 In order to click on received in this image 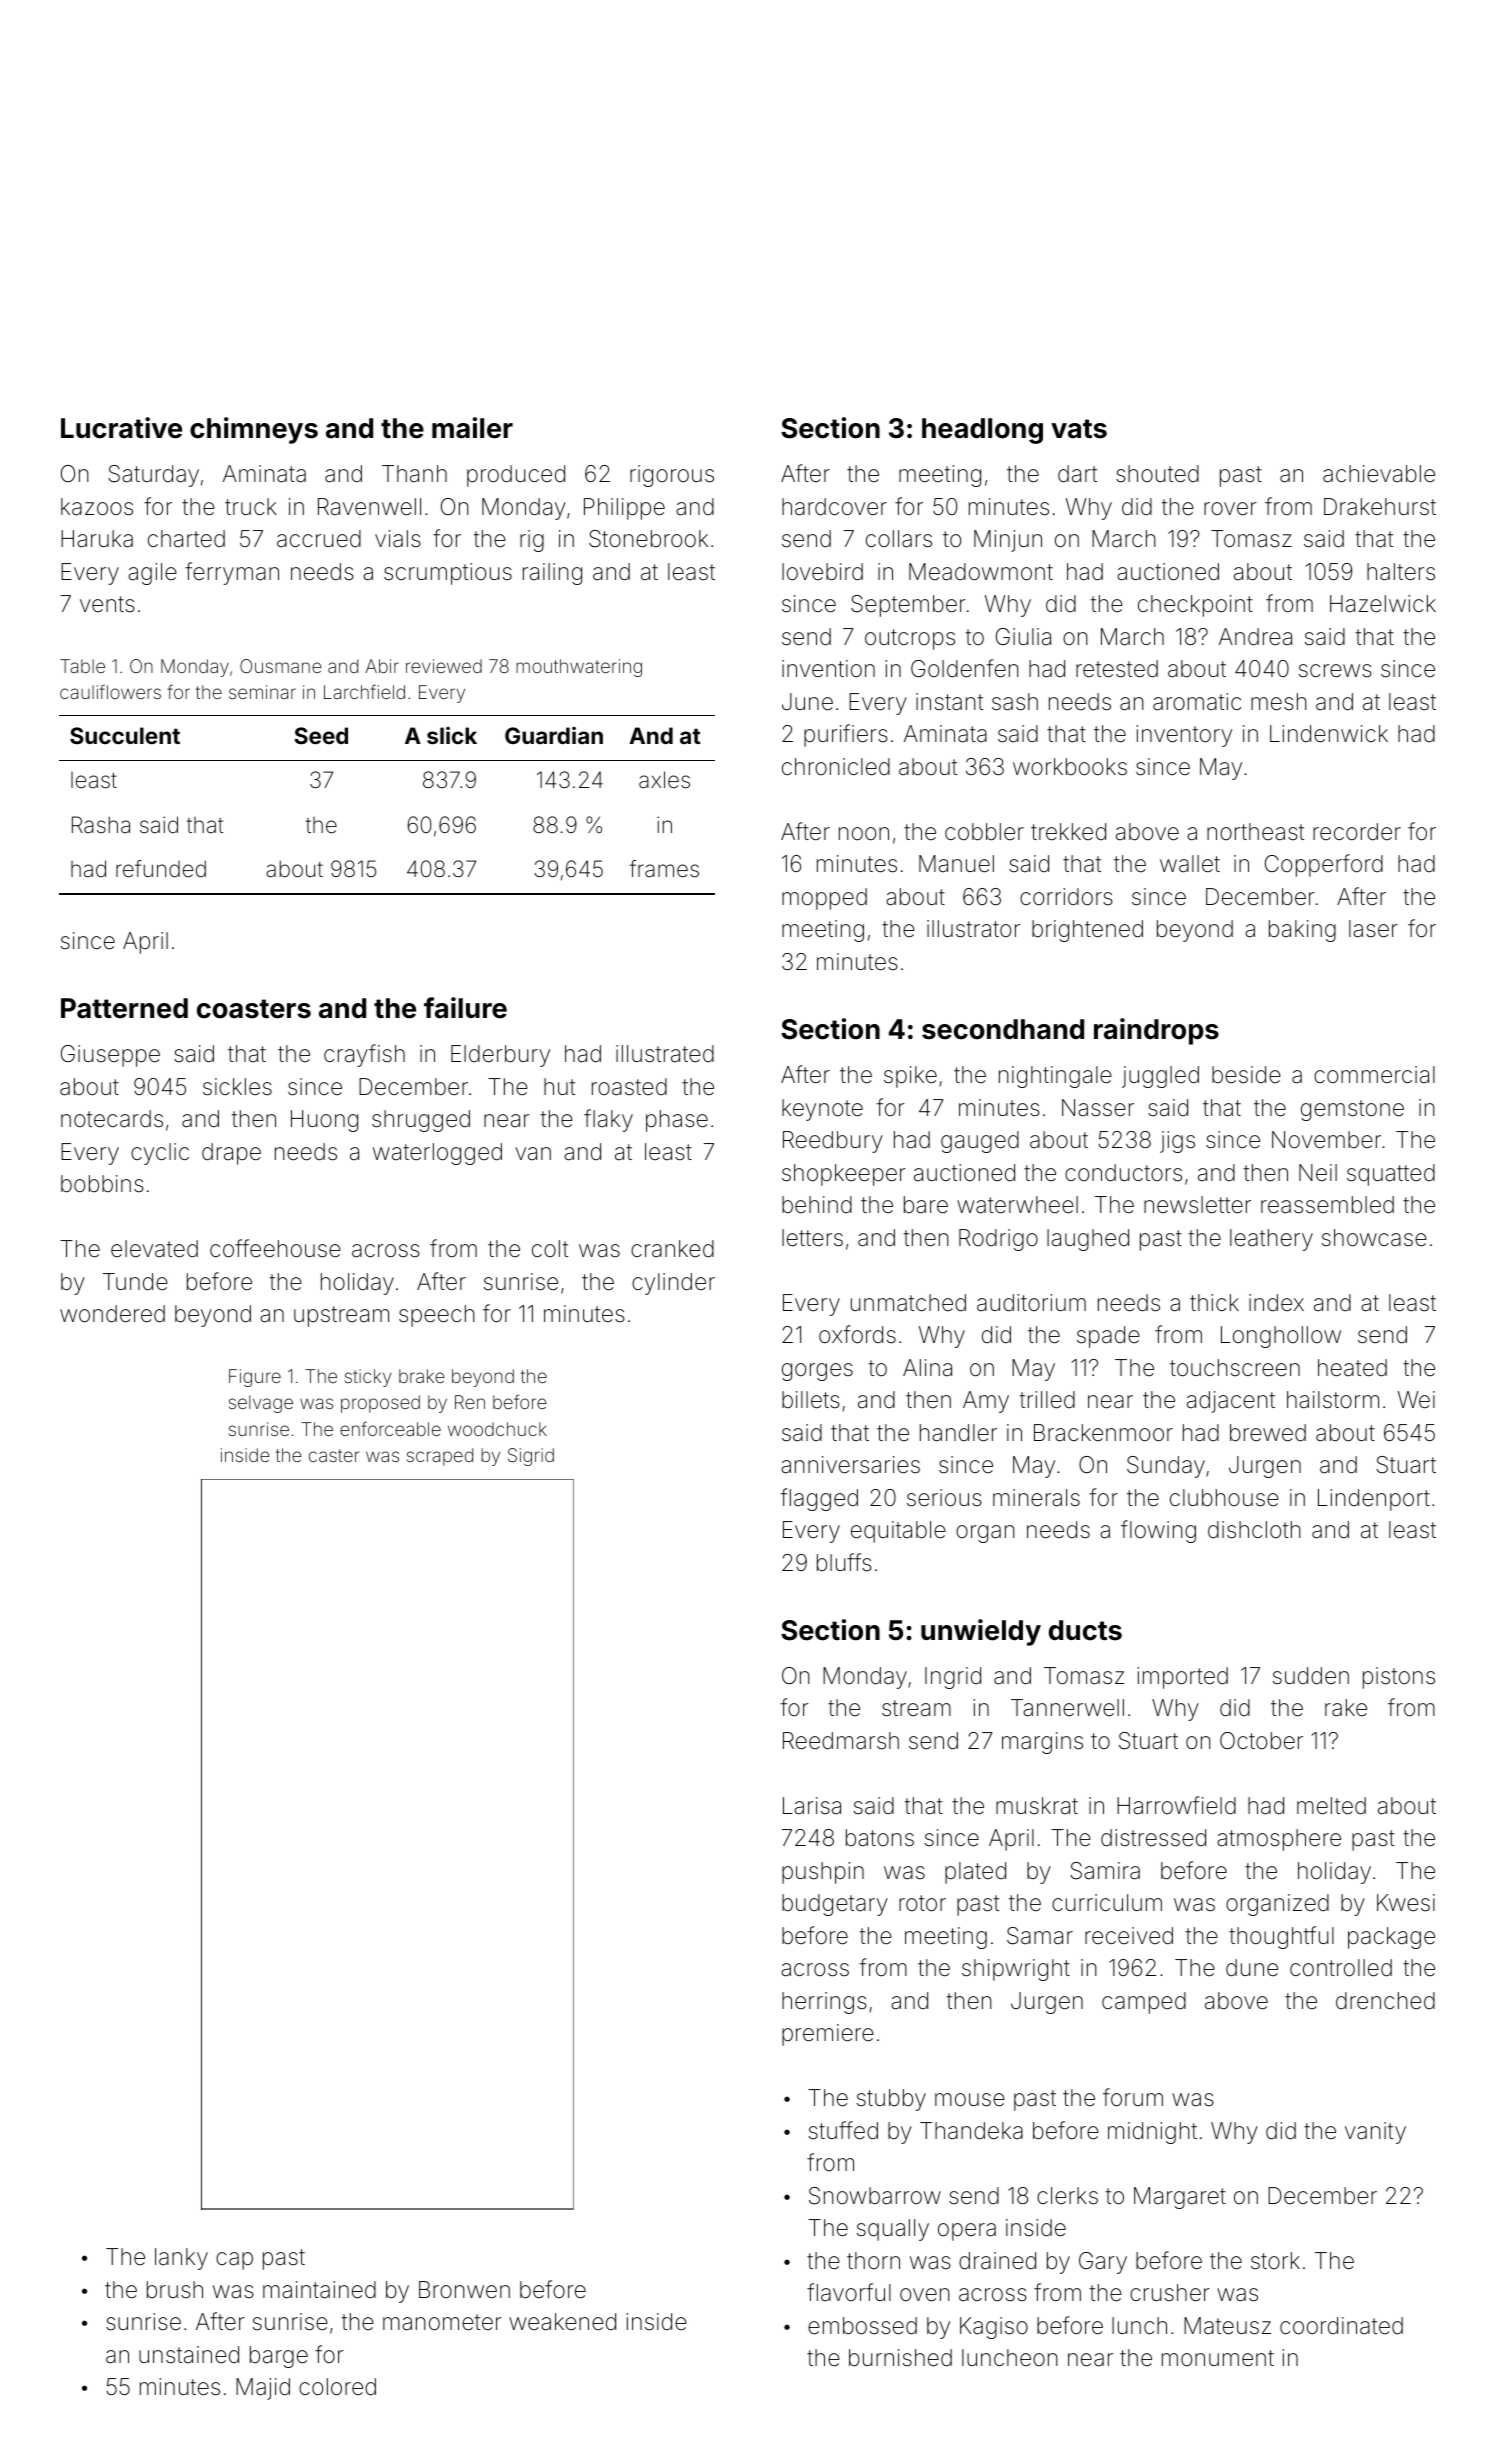, I will do `click(1129, 1936)`.
